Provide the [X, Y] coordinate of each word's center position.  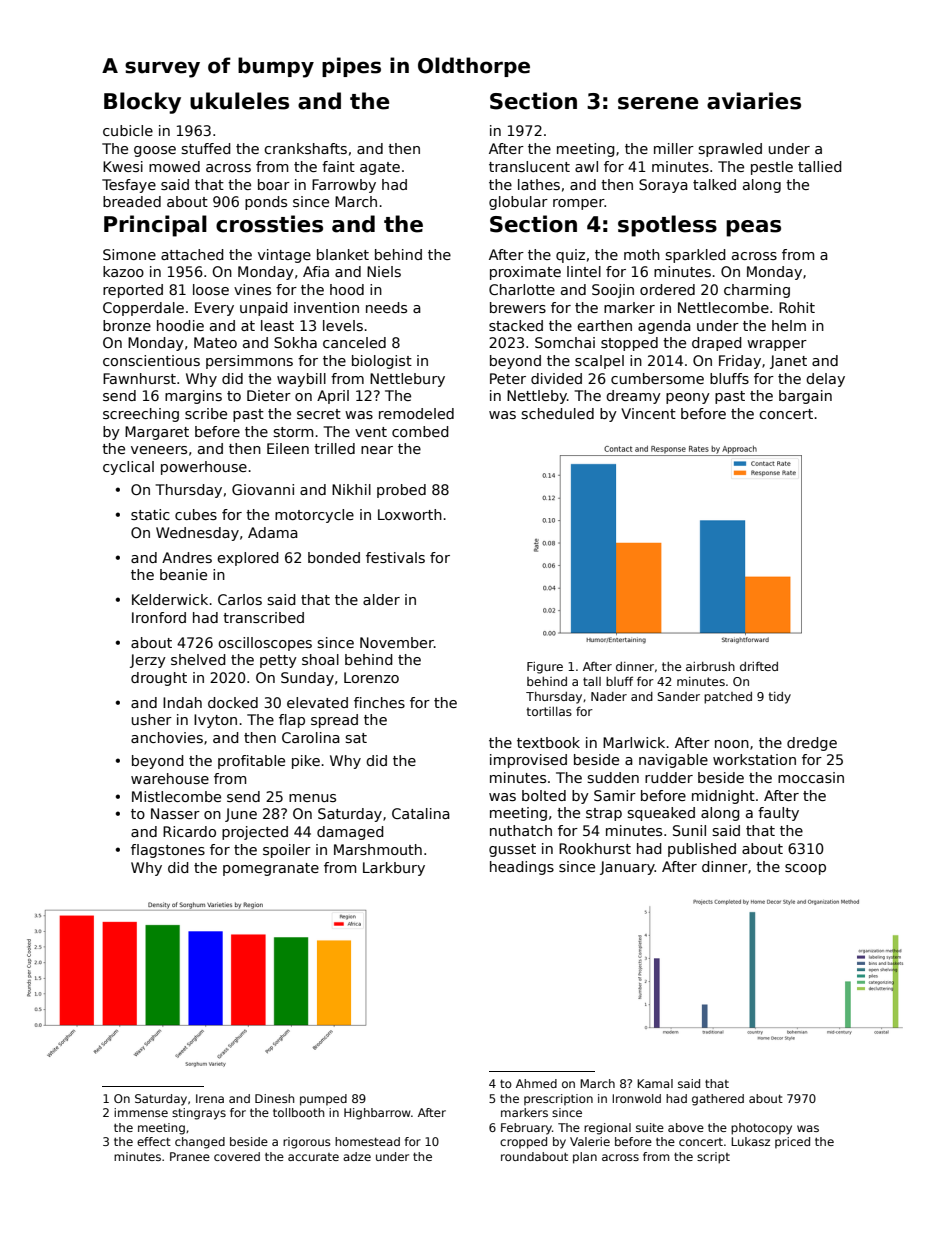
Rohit [797, 307]
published [702, 850]
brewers [518, 307]
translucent [529, 166]
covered [237, 1156]
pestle [772, 168]
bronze [127, 325]
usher [152, 719]
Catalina [421, 813]
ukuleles [239, 101]
